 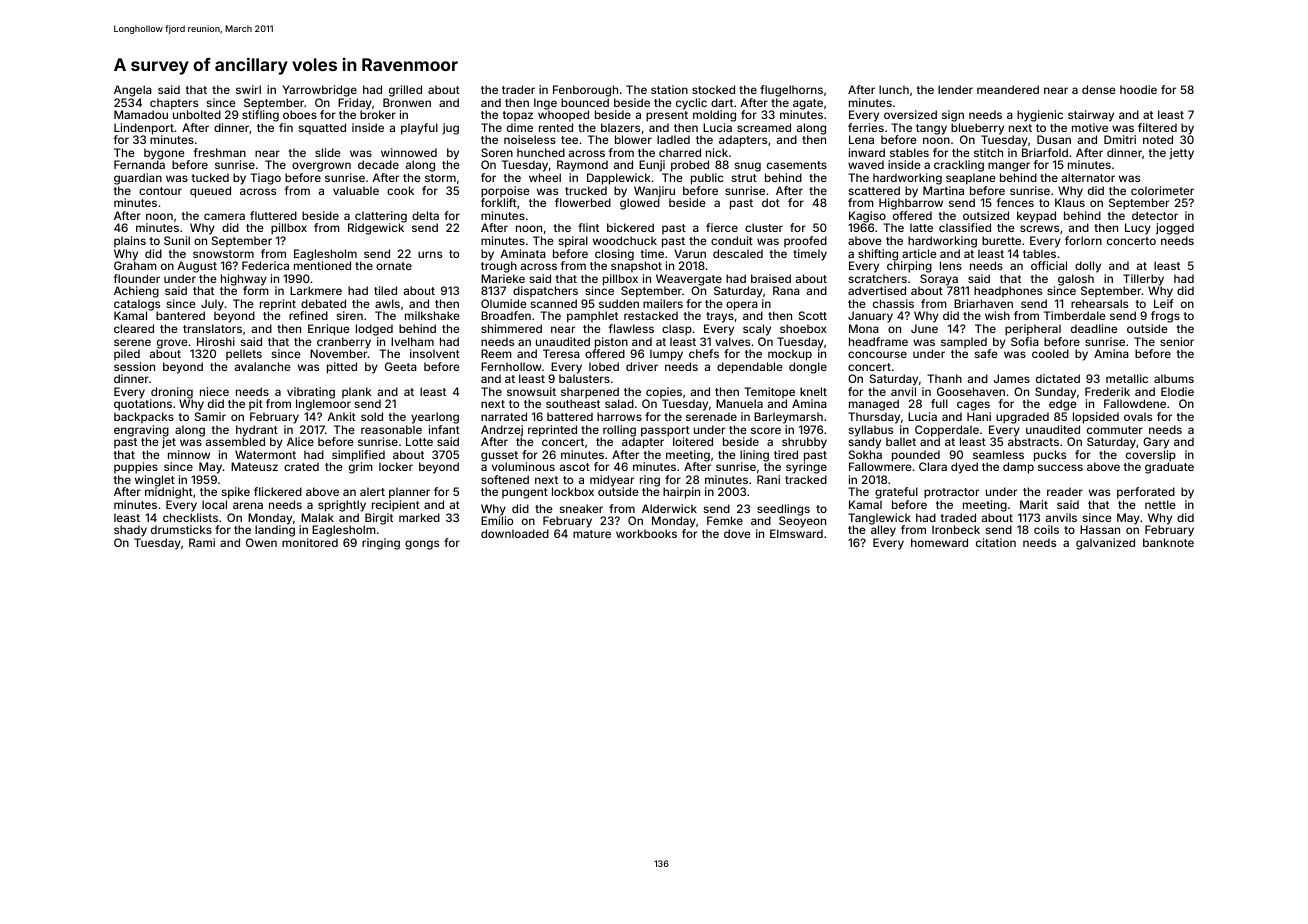 What do you see at coordinates (401, 366) in the screenshot?
I see `Geeta` at bounding box center [401, 366].
